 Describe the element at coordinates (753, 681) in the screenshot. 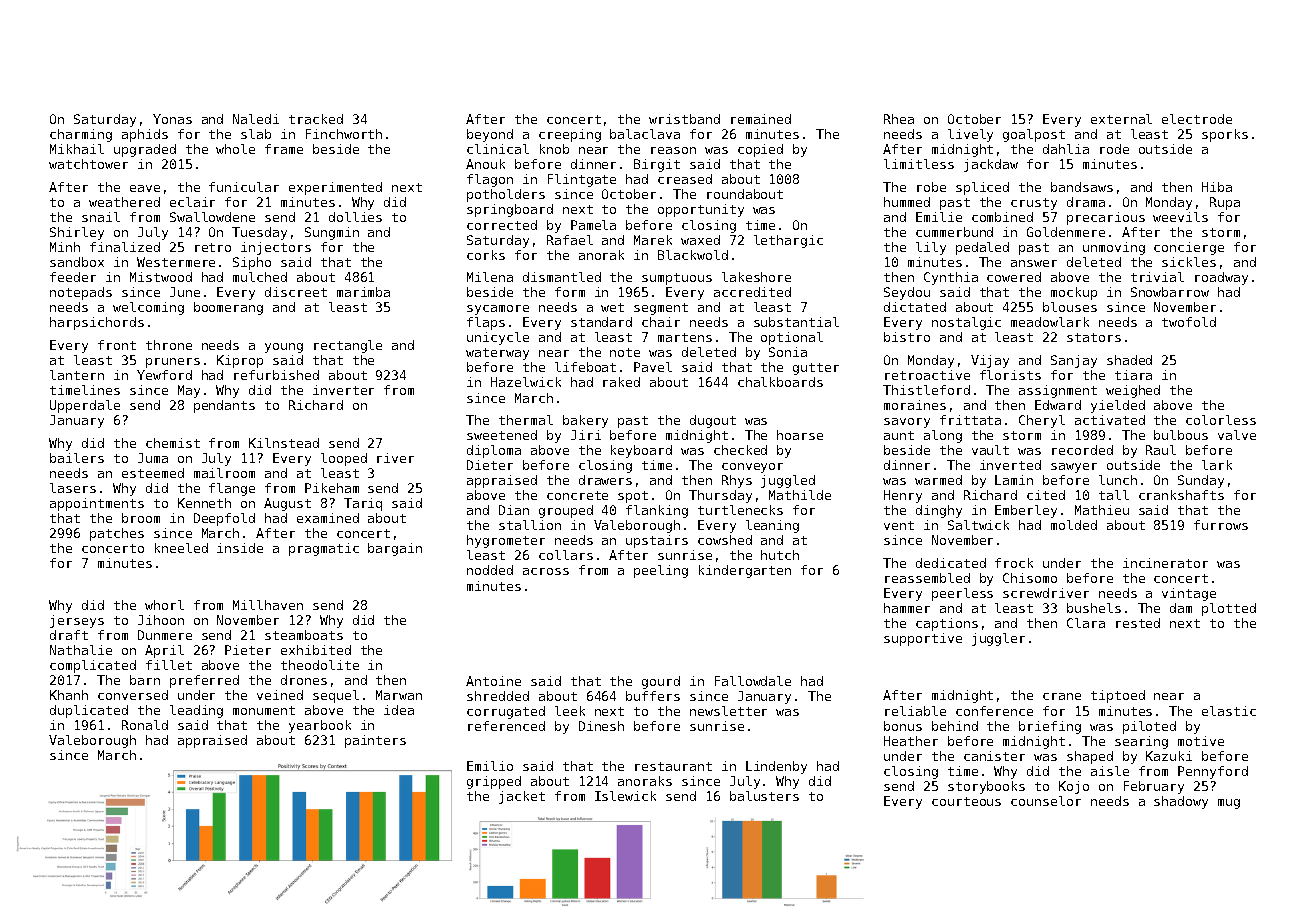

I see `Fallowdale` at that location.
